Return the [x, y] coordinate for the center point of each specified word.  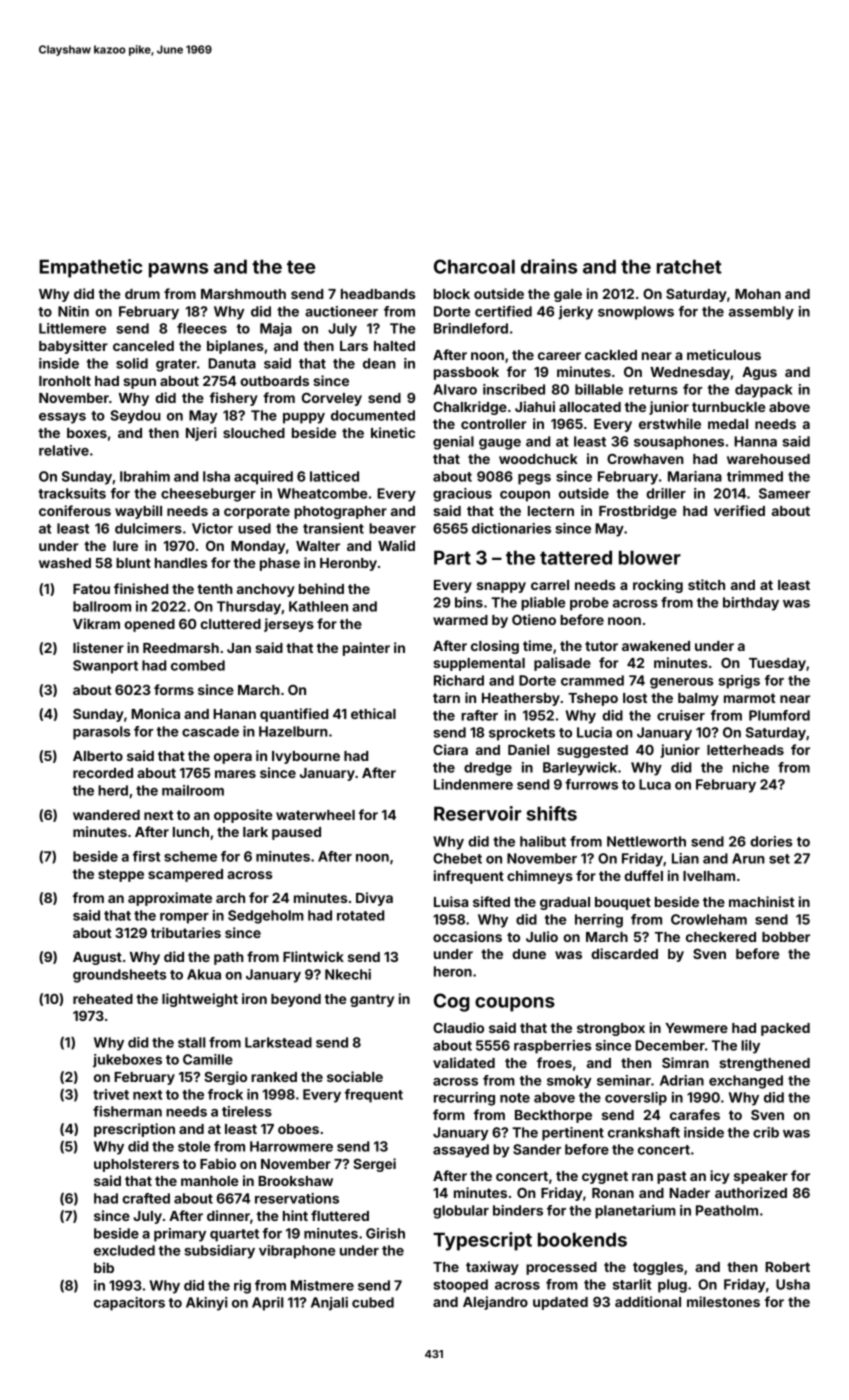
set [779, 859]
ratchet [689, 266]
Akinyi [206, 1304]
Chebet [457, 858]
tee [301, 267]
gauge [500, 444]
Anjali [329, 1304]
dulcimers [148, 528]
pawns [178, 270]
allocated [590, 407]
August [97, 958]
